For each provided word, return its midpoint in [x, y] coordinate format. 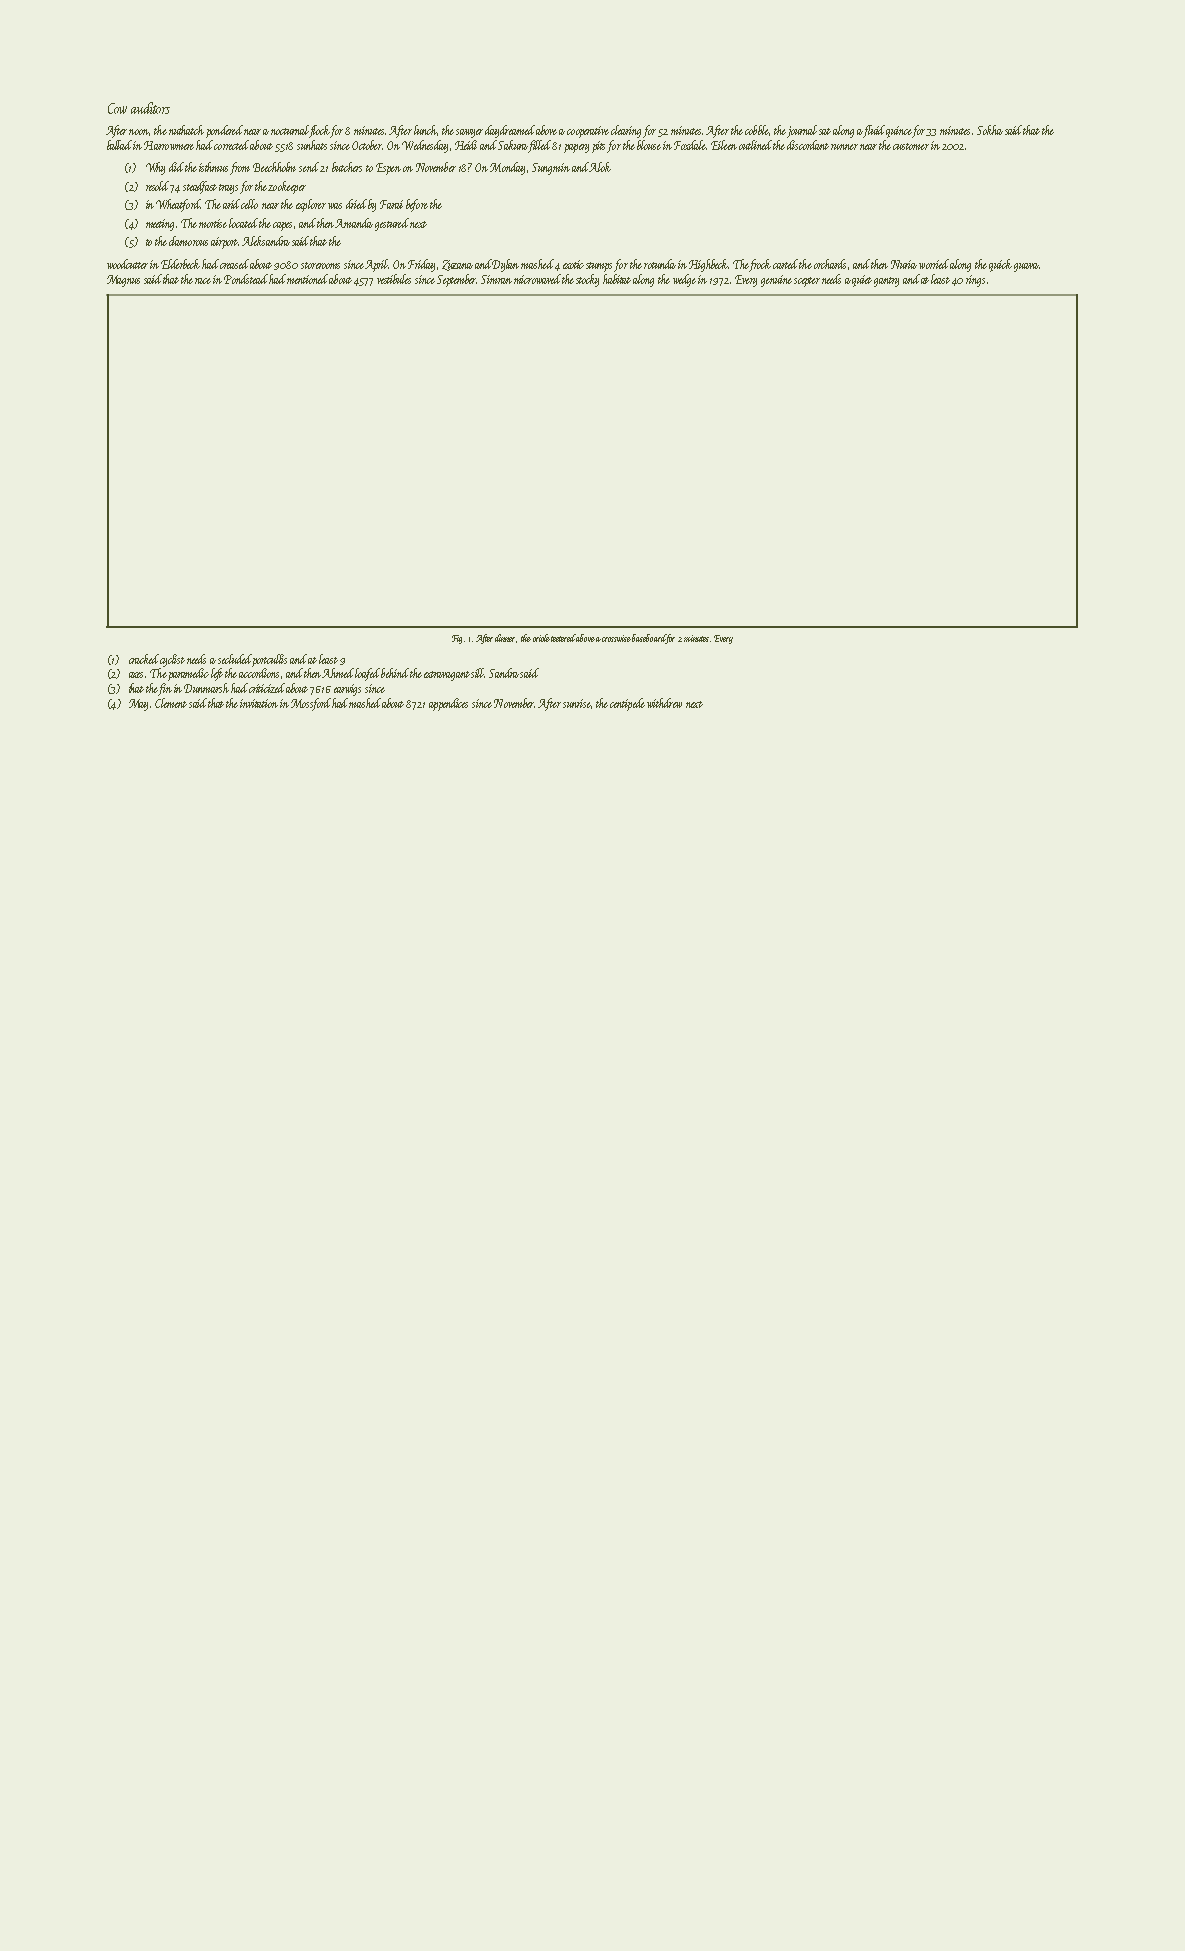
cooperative [588, 132]
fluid [875, 131]
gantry [886, 282]
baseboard [649, 639]
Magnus [123, 281]
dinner [505, 638]
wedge [684, 280]
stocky [587, 280]
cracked [144, 659]
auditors [150, 108]
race [203, 281]
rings [975, 281]
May [138, 705]
